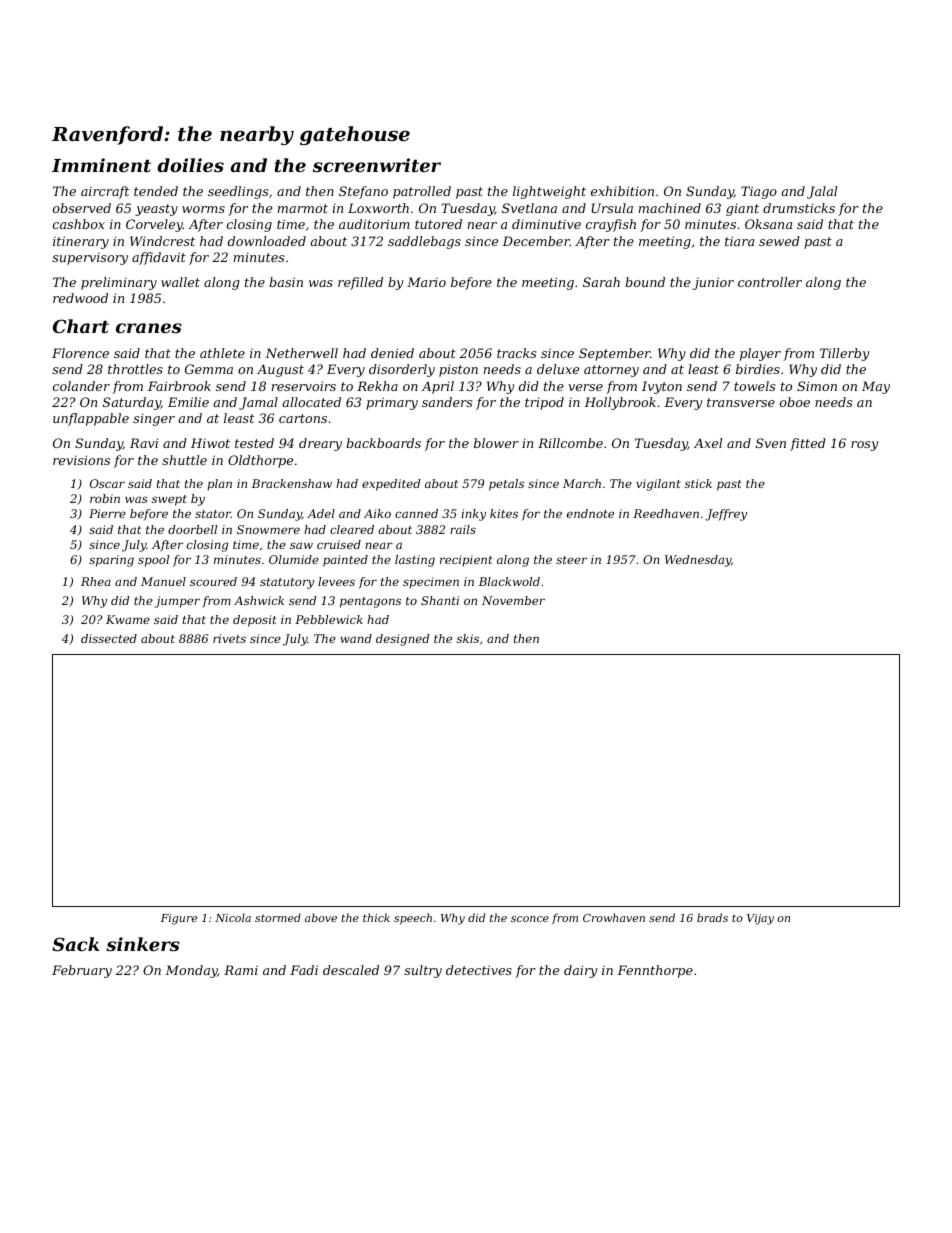  Describe the element at coordinates (698, 561) in the page. I see `Wednesday` at that location.
